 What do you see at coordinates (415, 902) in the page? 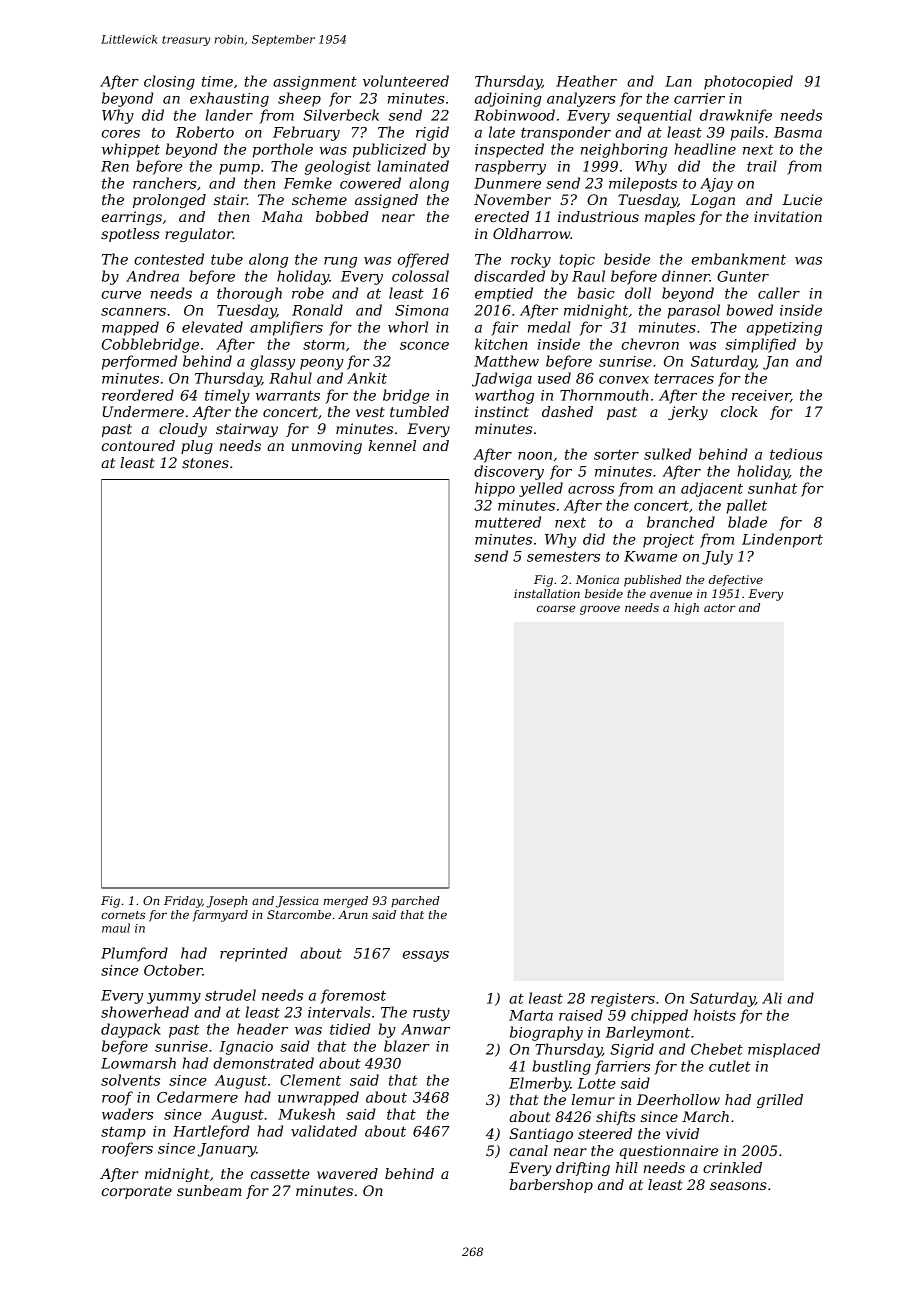
I see `parched` at bounding box center [415, 902].
